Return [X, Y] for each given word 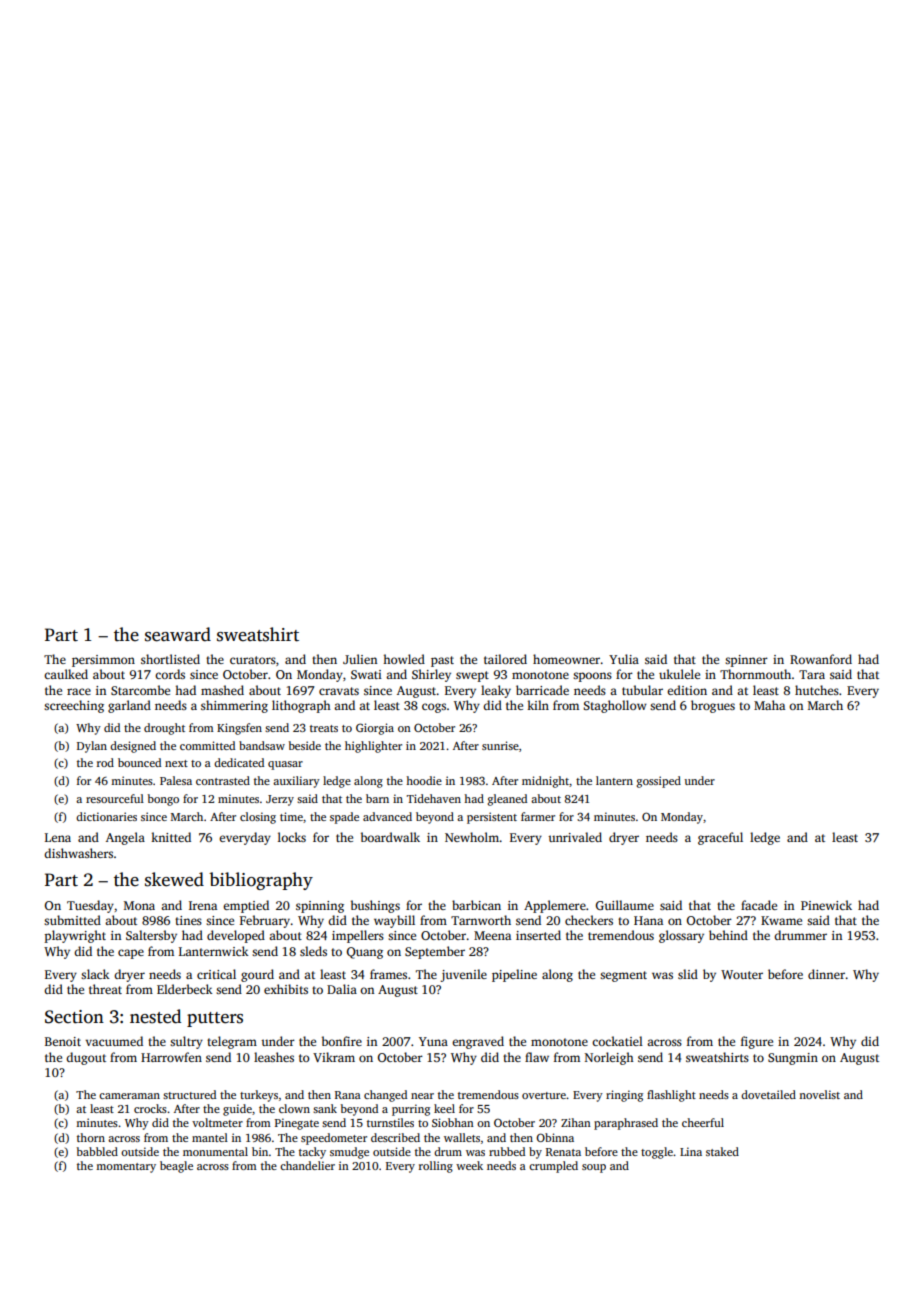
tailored [505, 659]
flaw [537, 1057]
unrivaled [575, 837]
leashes [274, 1057]
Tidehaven [434, 798]
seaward [178, 634]
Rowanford [821, 659]
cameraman [129, 1096]
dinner [826, 974]
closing [258, 818]
